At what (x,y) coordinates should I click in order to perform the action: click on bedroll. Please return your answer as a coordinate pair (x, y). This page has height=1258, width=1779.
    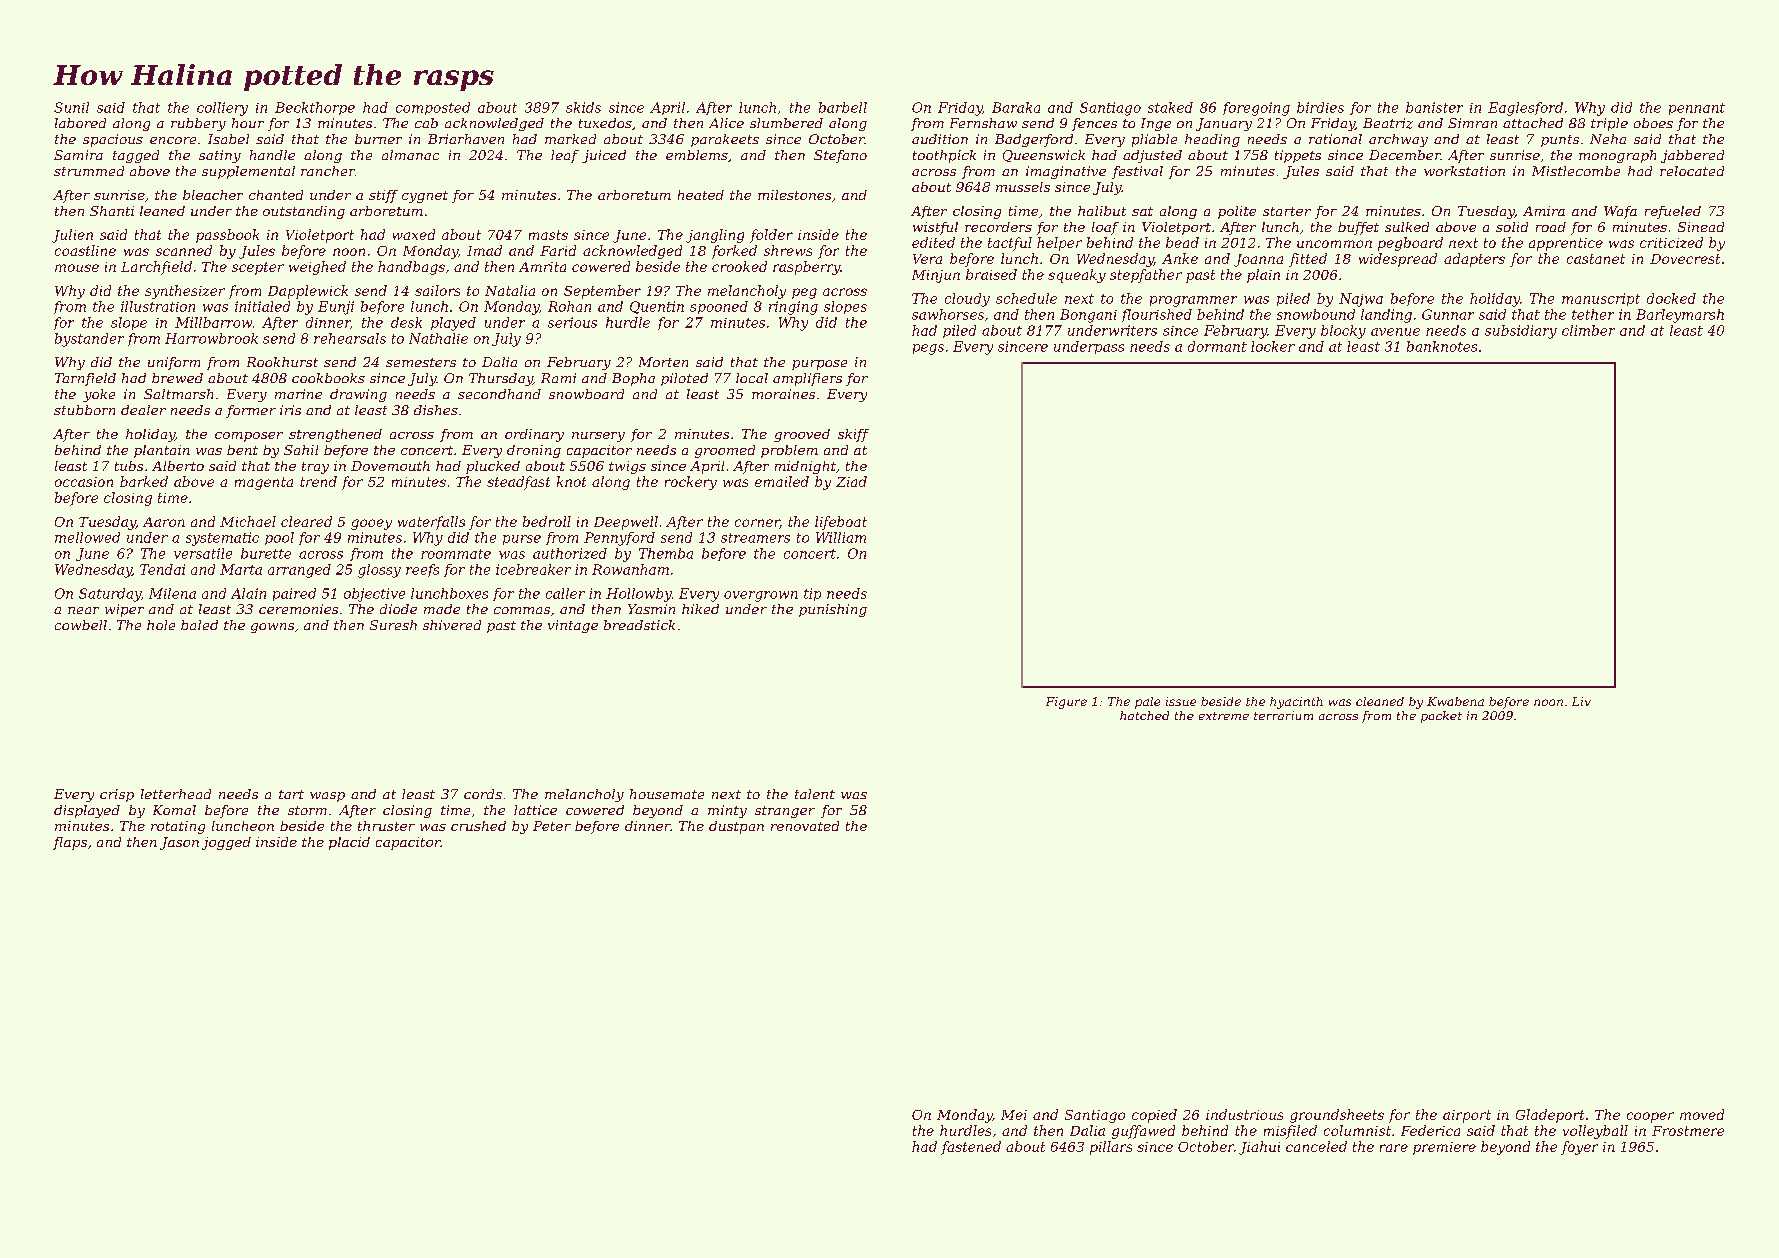
    Looking at the image, I should click on (547, 521).
